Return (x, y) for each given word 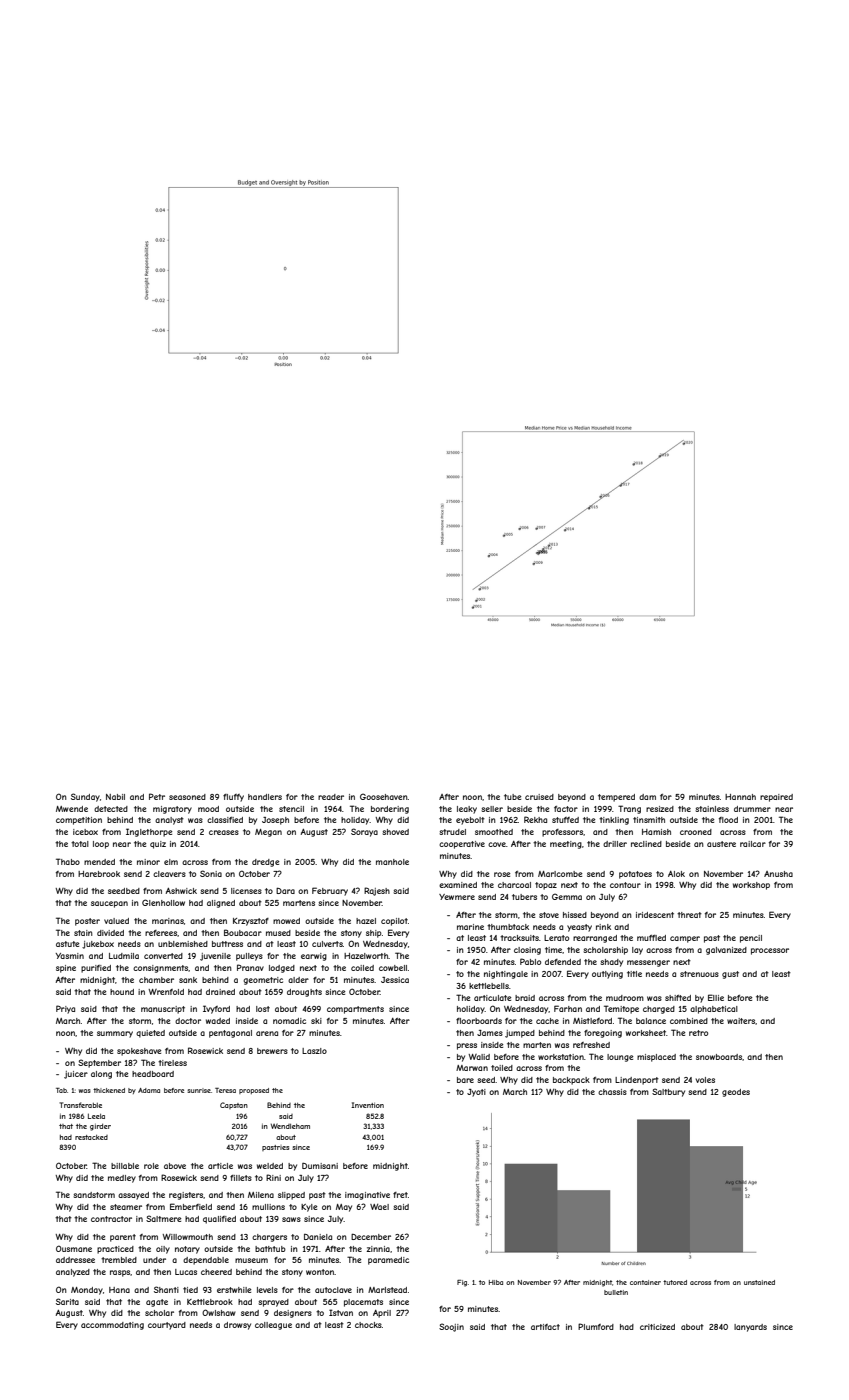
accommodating (112, 1326)
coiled (362, 968)
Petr (157, 796)
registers (186, 1196)
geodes (736, 1093)
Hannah (740, 797)
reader (331, 797)
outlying (607, 975)
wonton (320, 1272)
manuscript (163, 1010)
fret (400, 1195)
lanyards (750, 1328)
